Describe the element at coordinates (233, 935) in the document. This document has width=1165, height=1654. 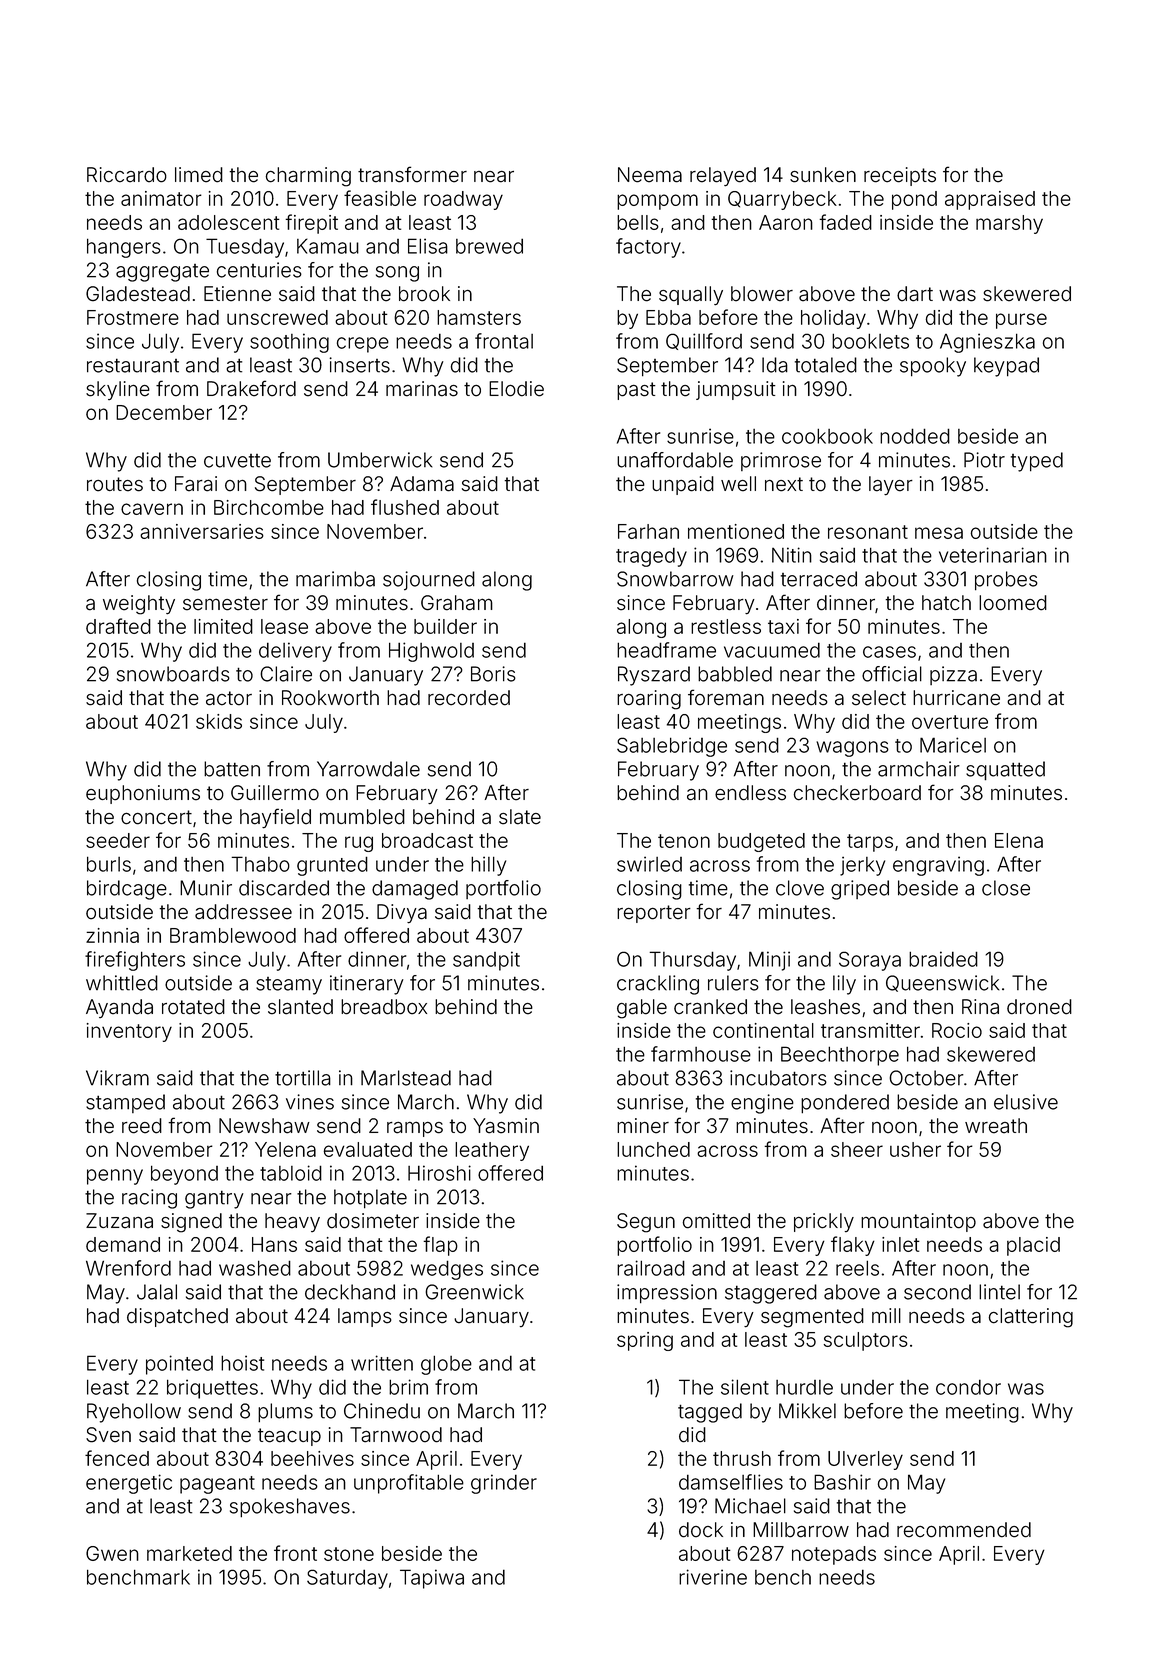
I see `Bramblewood` at that location.
